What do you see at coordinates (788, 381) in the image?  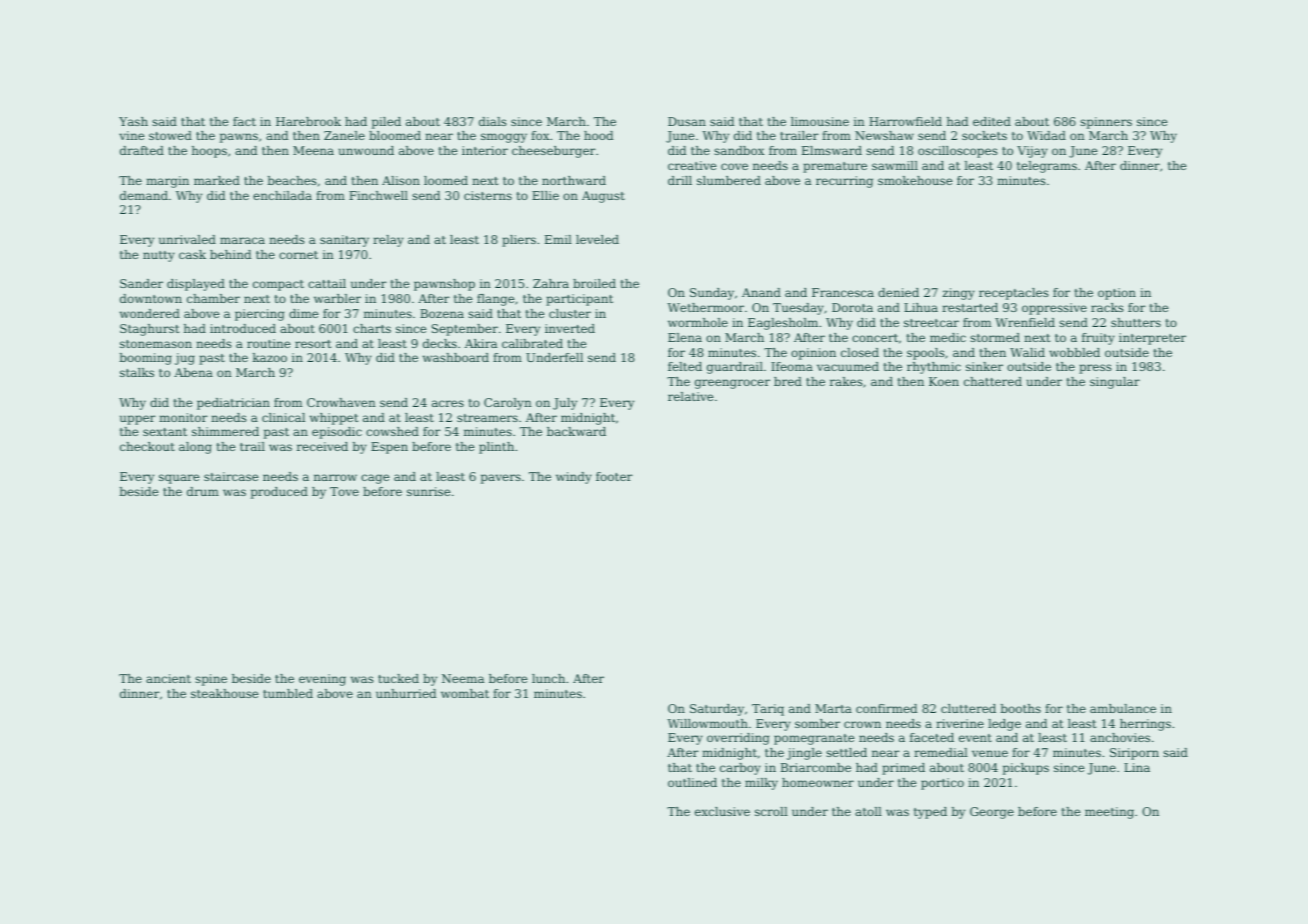 I see `bred` at bounding box center [788, 381].
